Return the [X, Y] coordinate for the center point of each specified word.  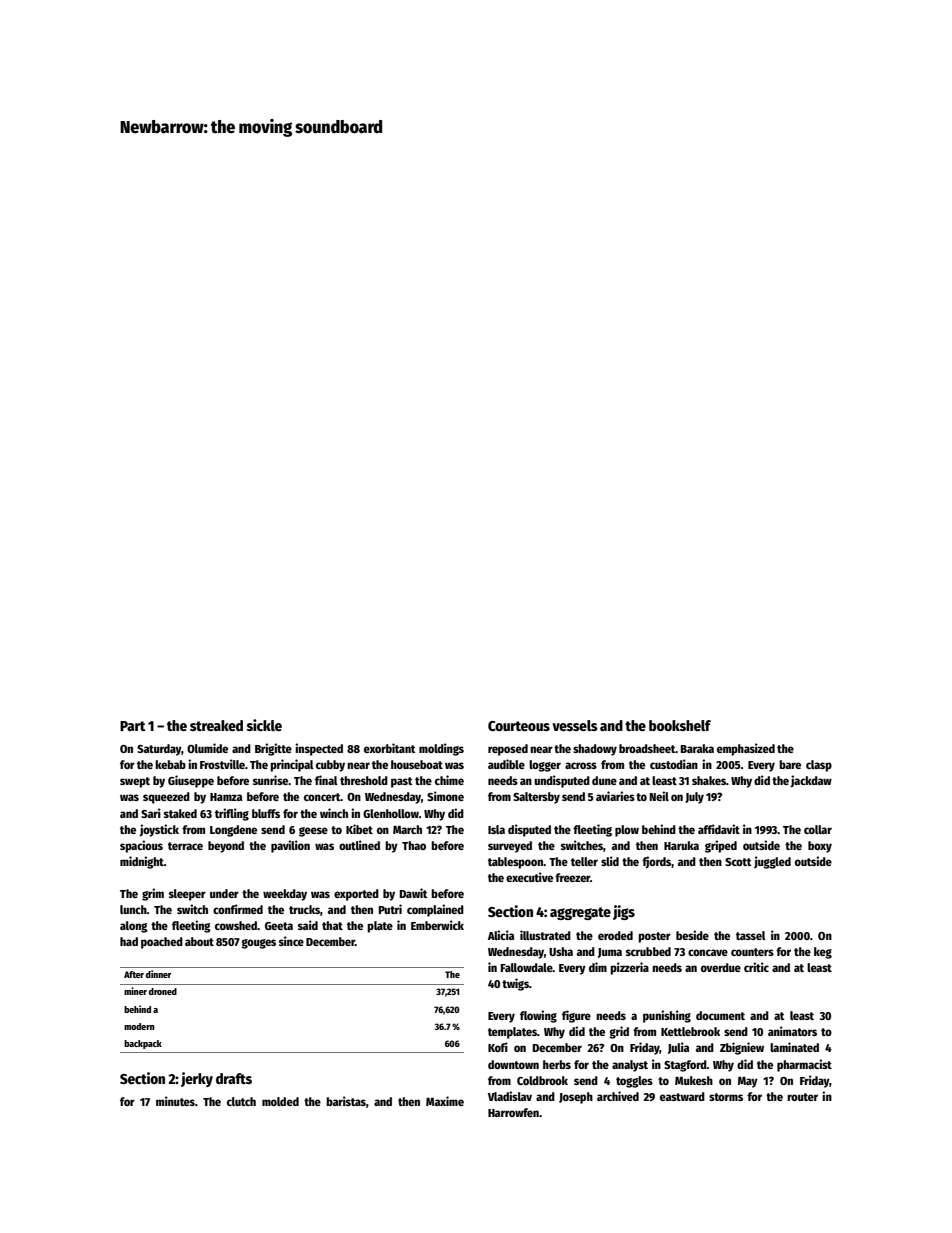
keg [823, 953]
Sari [151, 813]
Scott [738, 862]
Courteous [519, 726]
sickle [264, 725]
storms [726, 1097]
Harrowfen [513, 1112]
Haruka [681, 845]
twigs [515, 984]
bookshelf [680, 725]
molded [280, 1101]
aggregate [580, 913]
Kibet [359, 829]
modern [139, 1026]
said [308, 925]
